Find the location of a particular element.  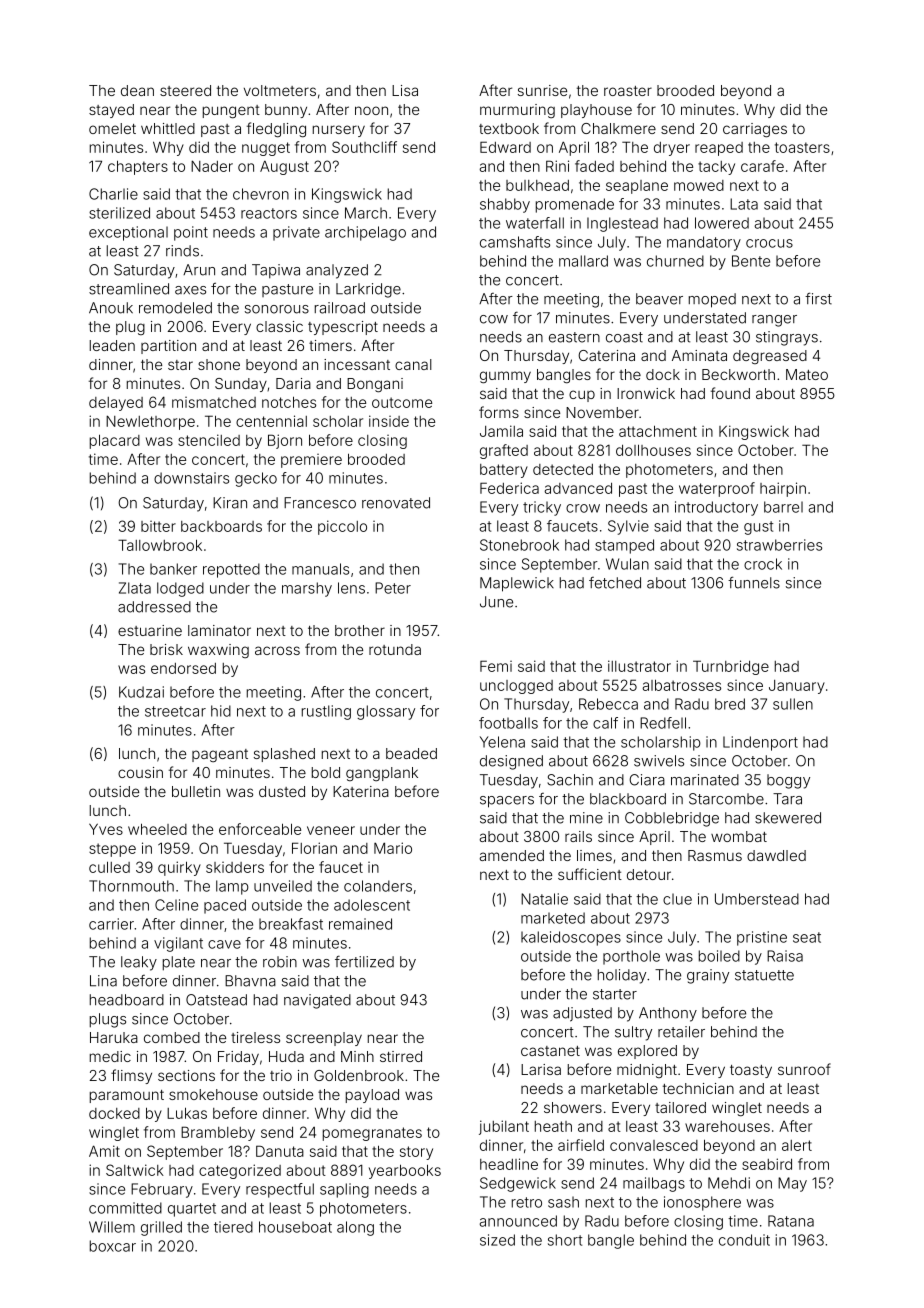

delayed is located at coordinates (116, 404).
